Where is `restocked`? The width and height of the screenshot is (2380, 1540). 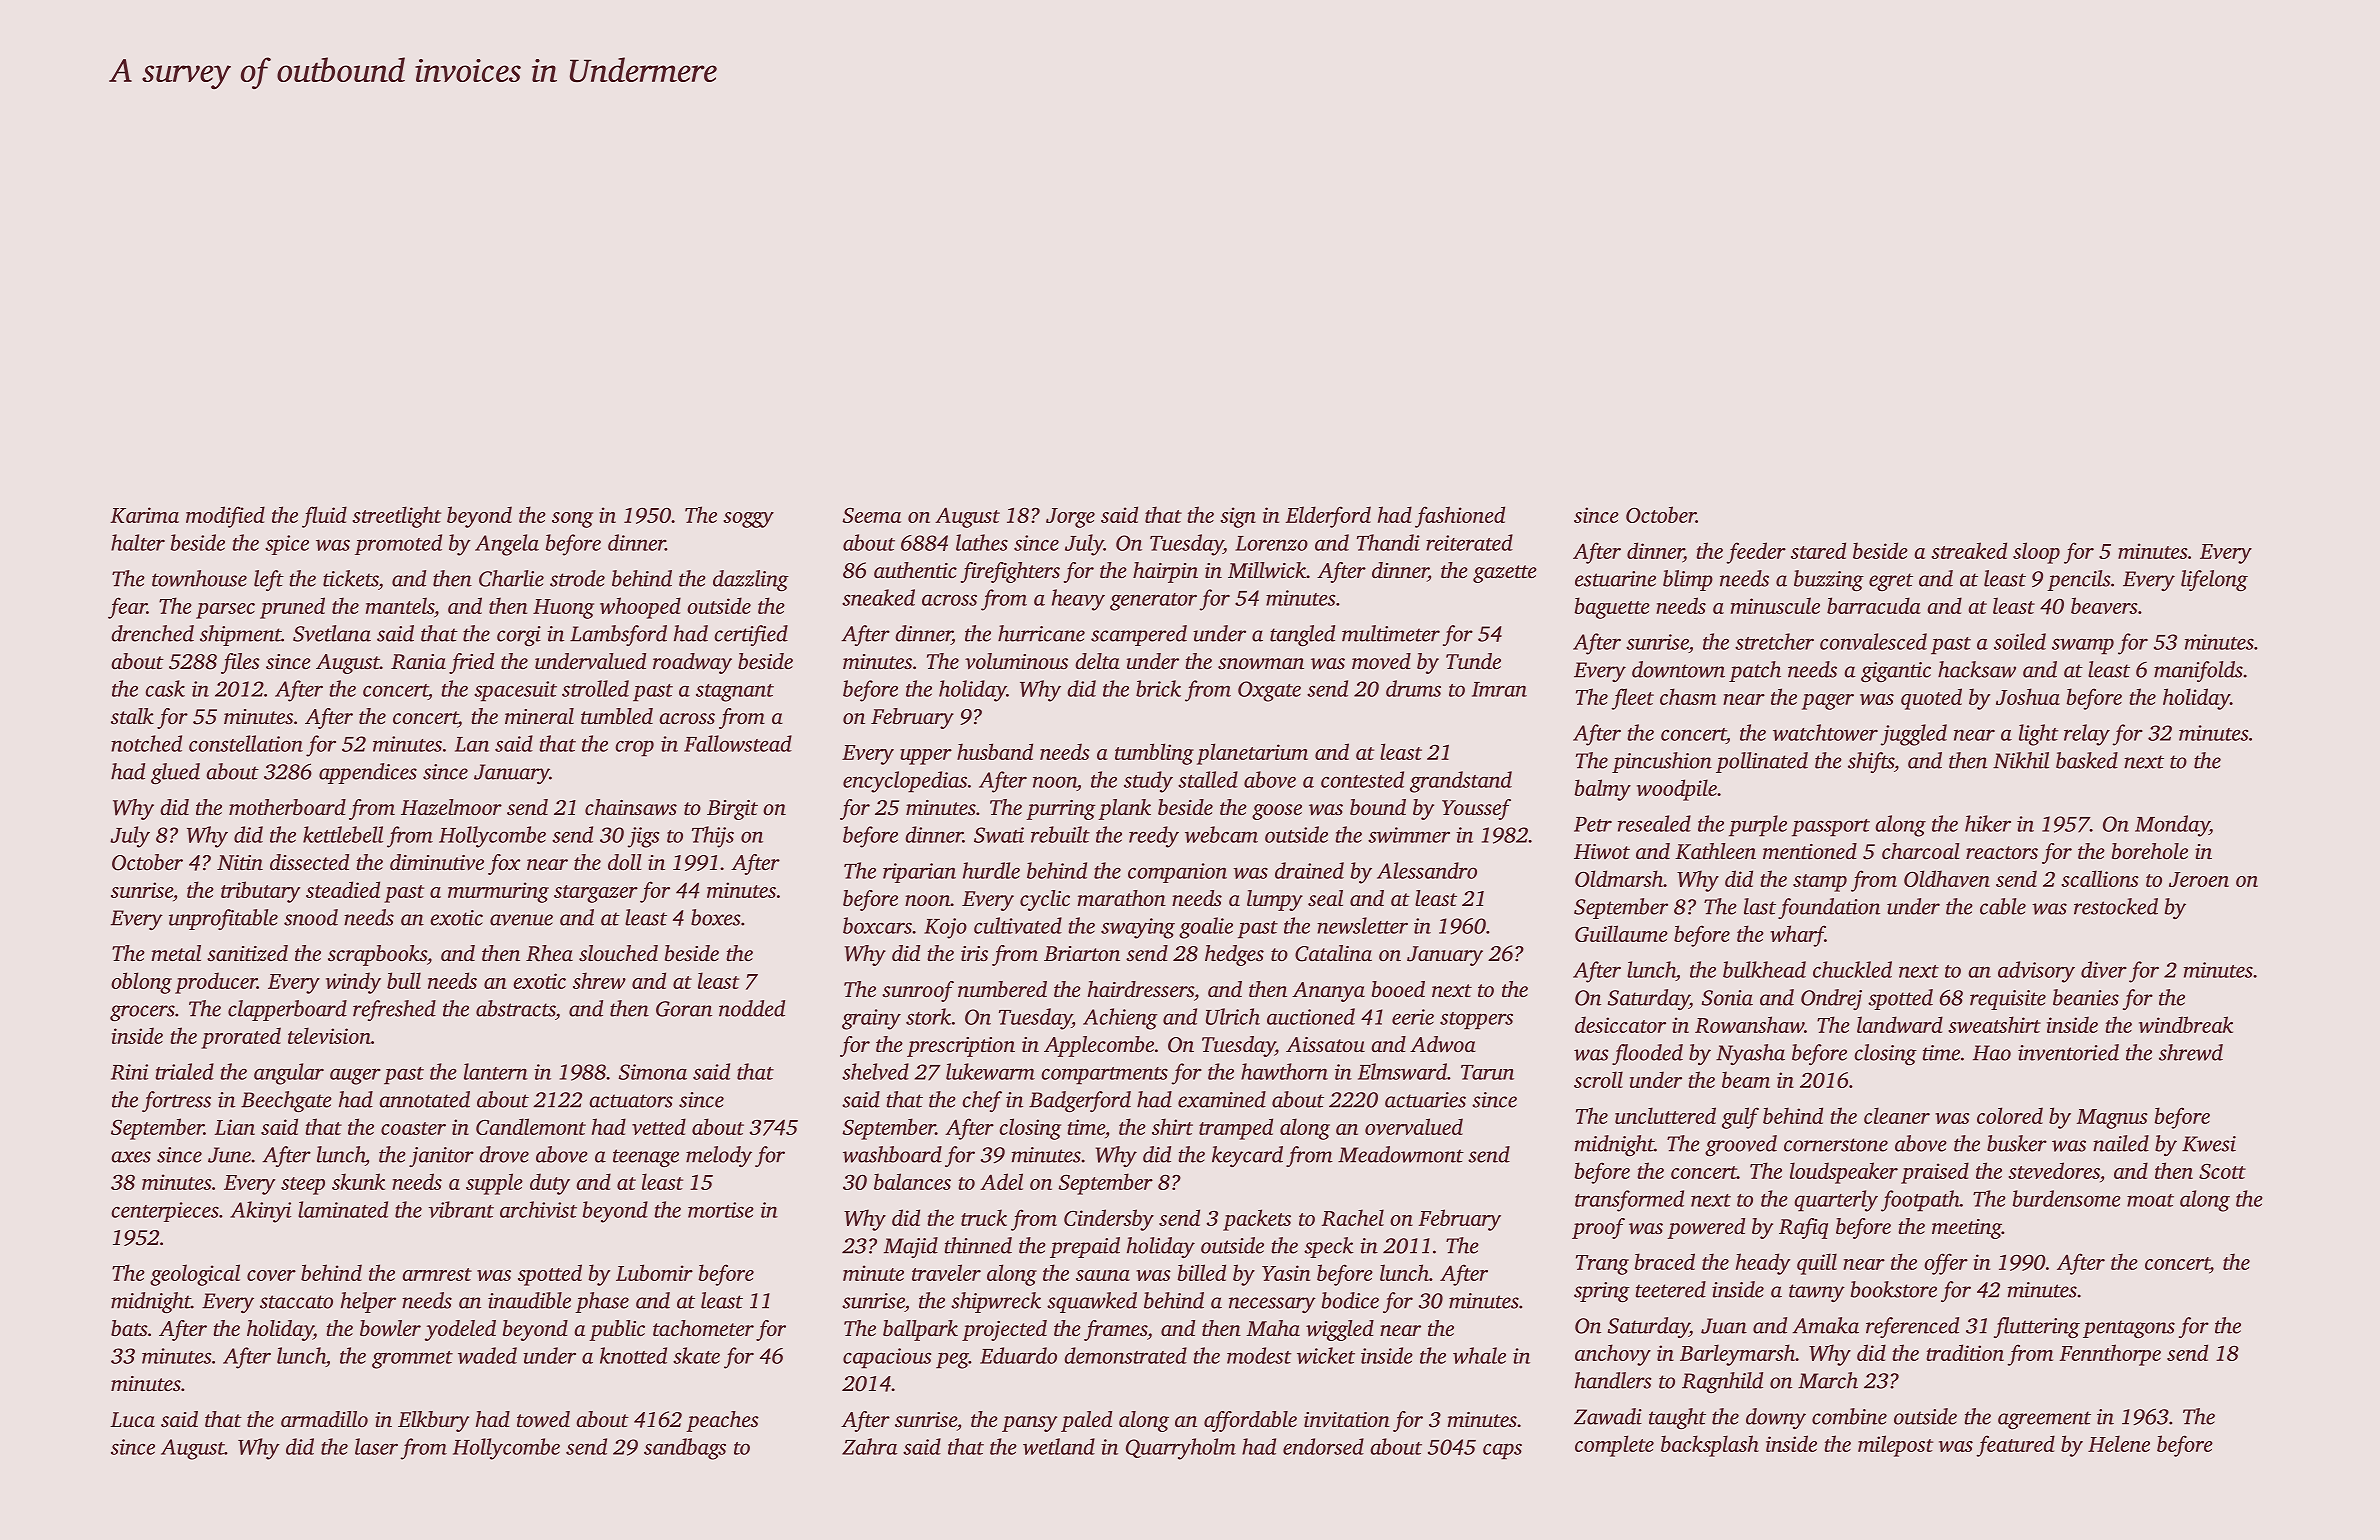 restocked is located at coordinates (2116, 906).
